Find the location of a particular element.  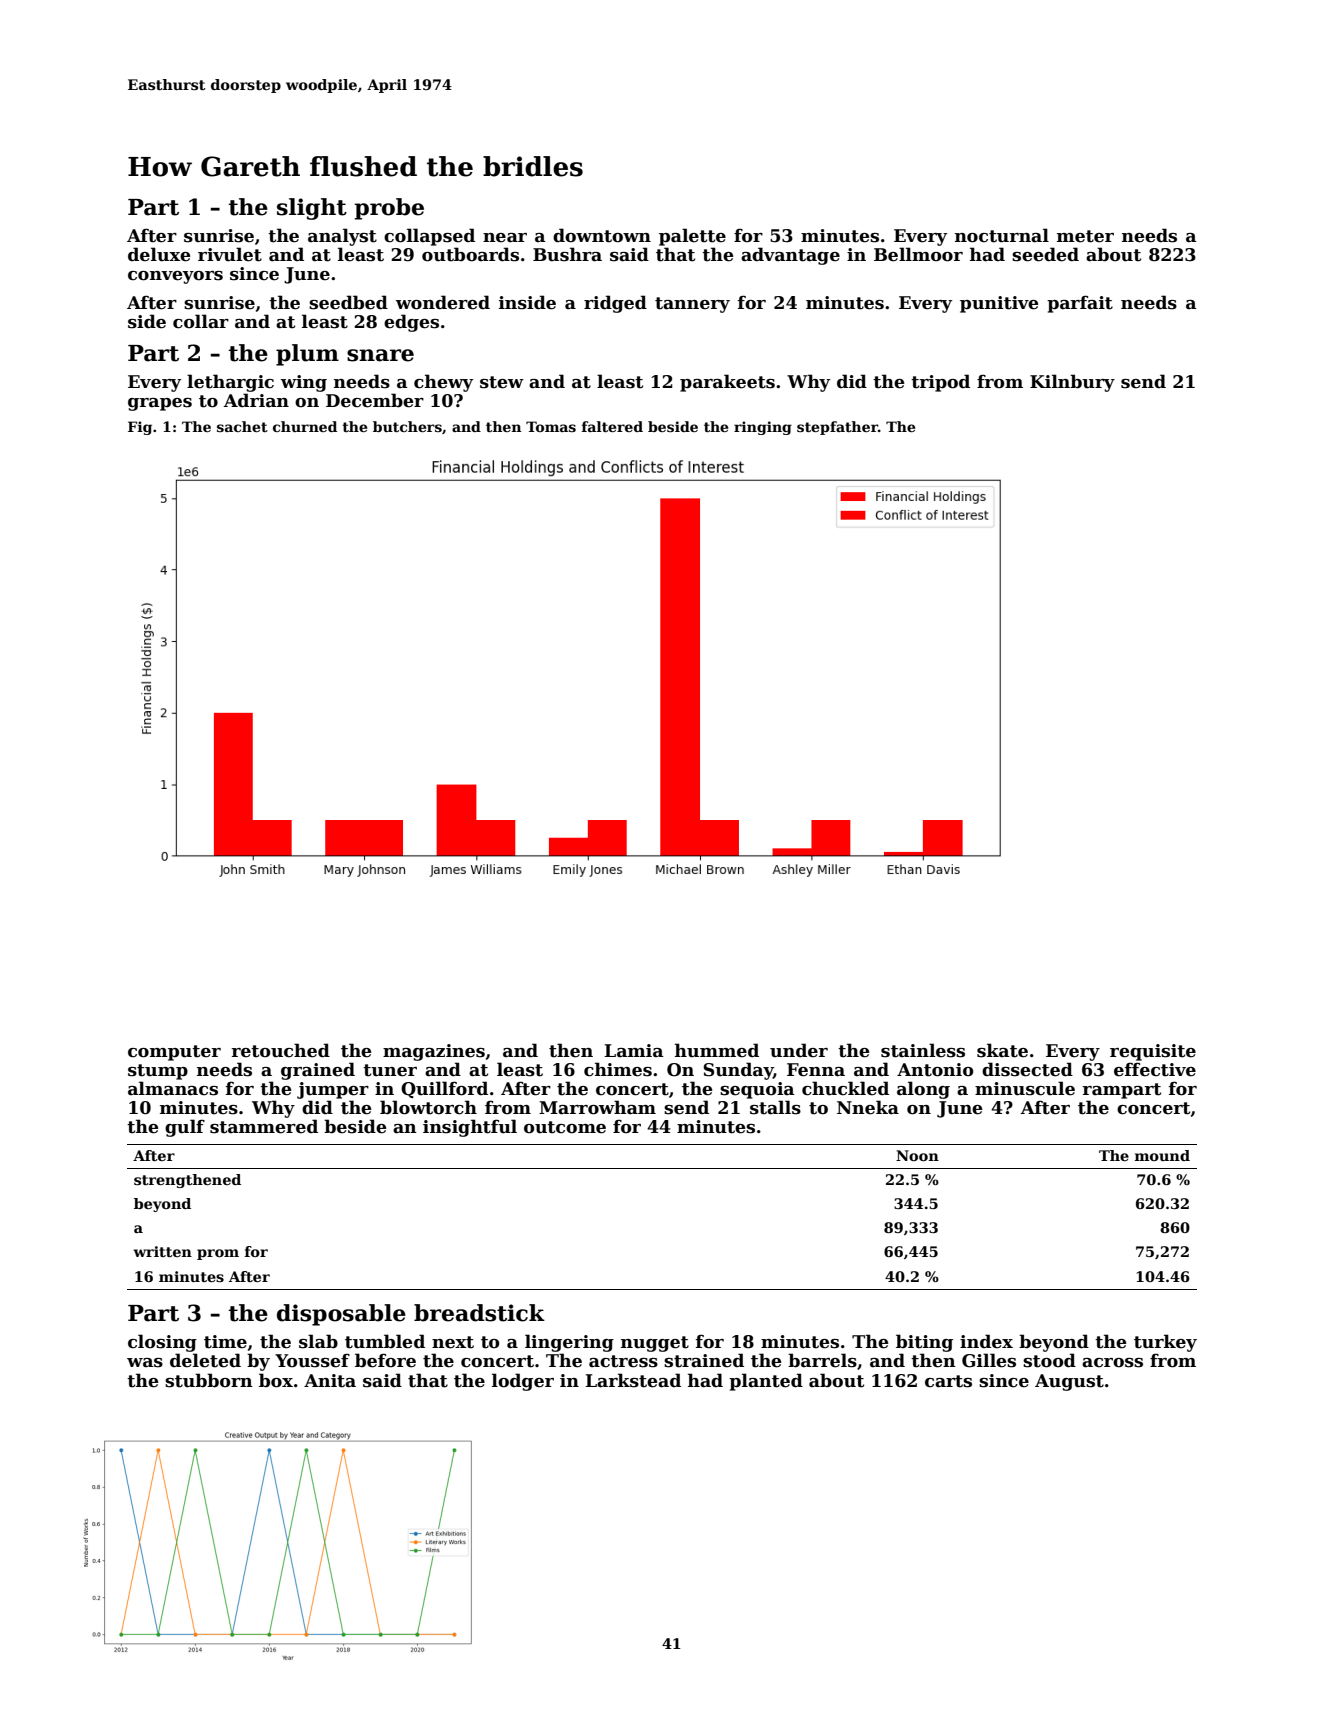

skate is located at coordinates (1002, 1050).
